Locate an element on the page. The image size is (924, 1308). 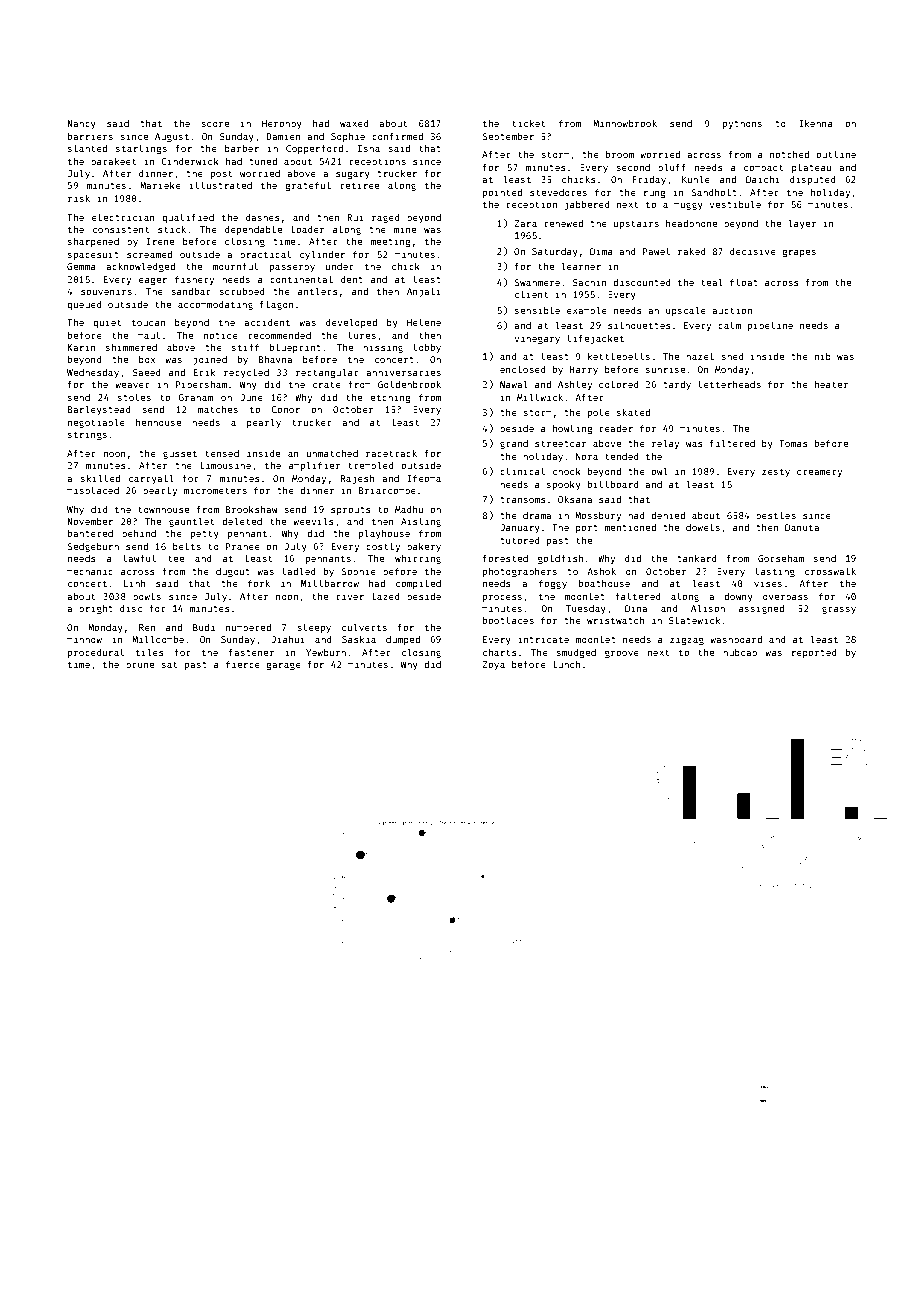
rectangular is located at coordinates (327, 373).
